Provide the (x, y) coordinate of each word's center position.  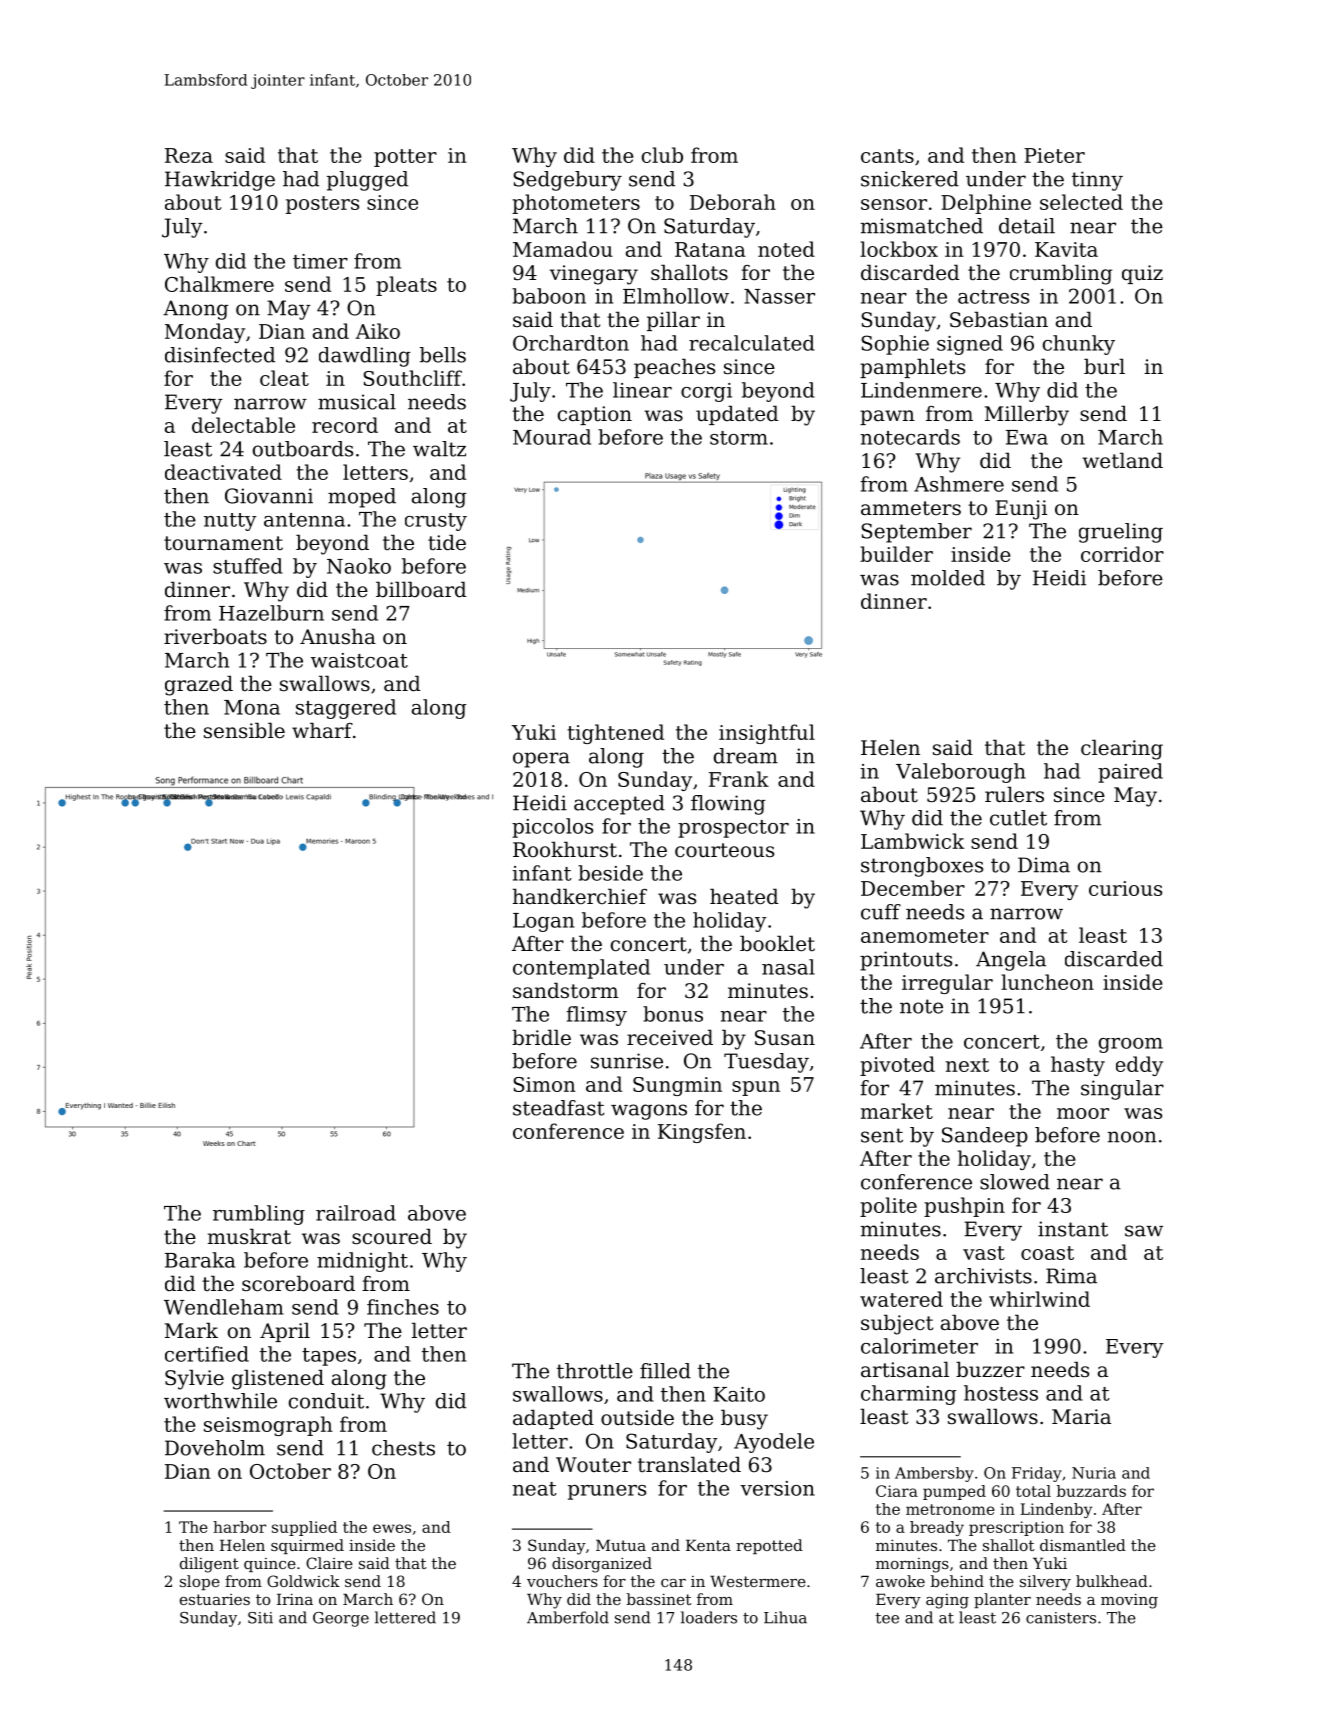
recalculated (752, 343)
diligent (209, 1565)
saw (1144, 1231)
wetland (1122, 460)
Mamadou (563, 249)
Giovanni (269, 496)
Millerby (1027, 415)
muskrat (249, 1236)
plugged (367, 181)
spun (756, 1088)
